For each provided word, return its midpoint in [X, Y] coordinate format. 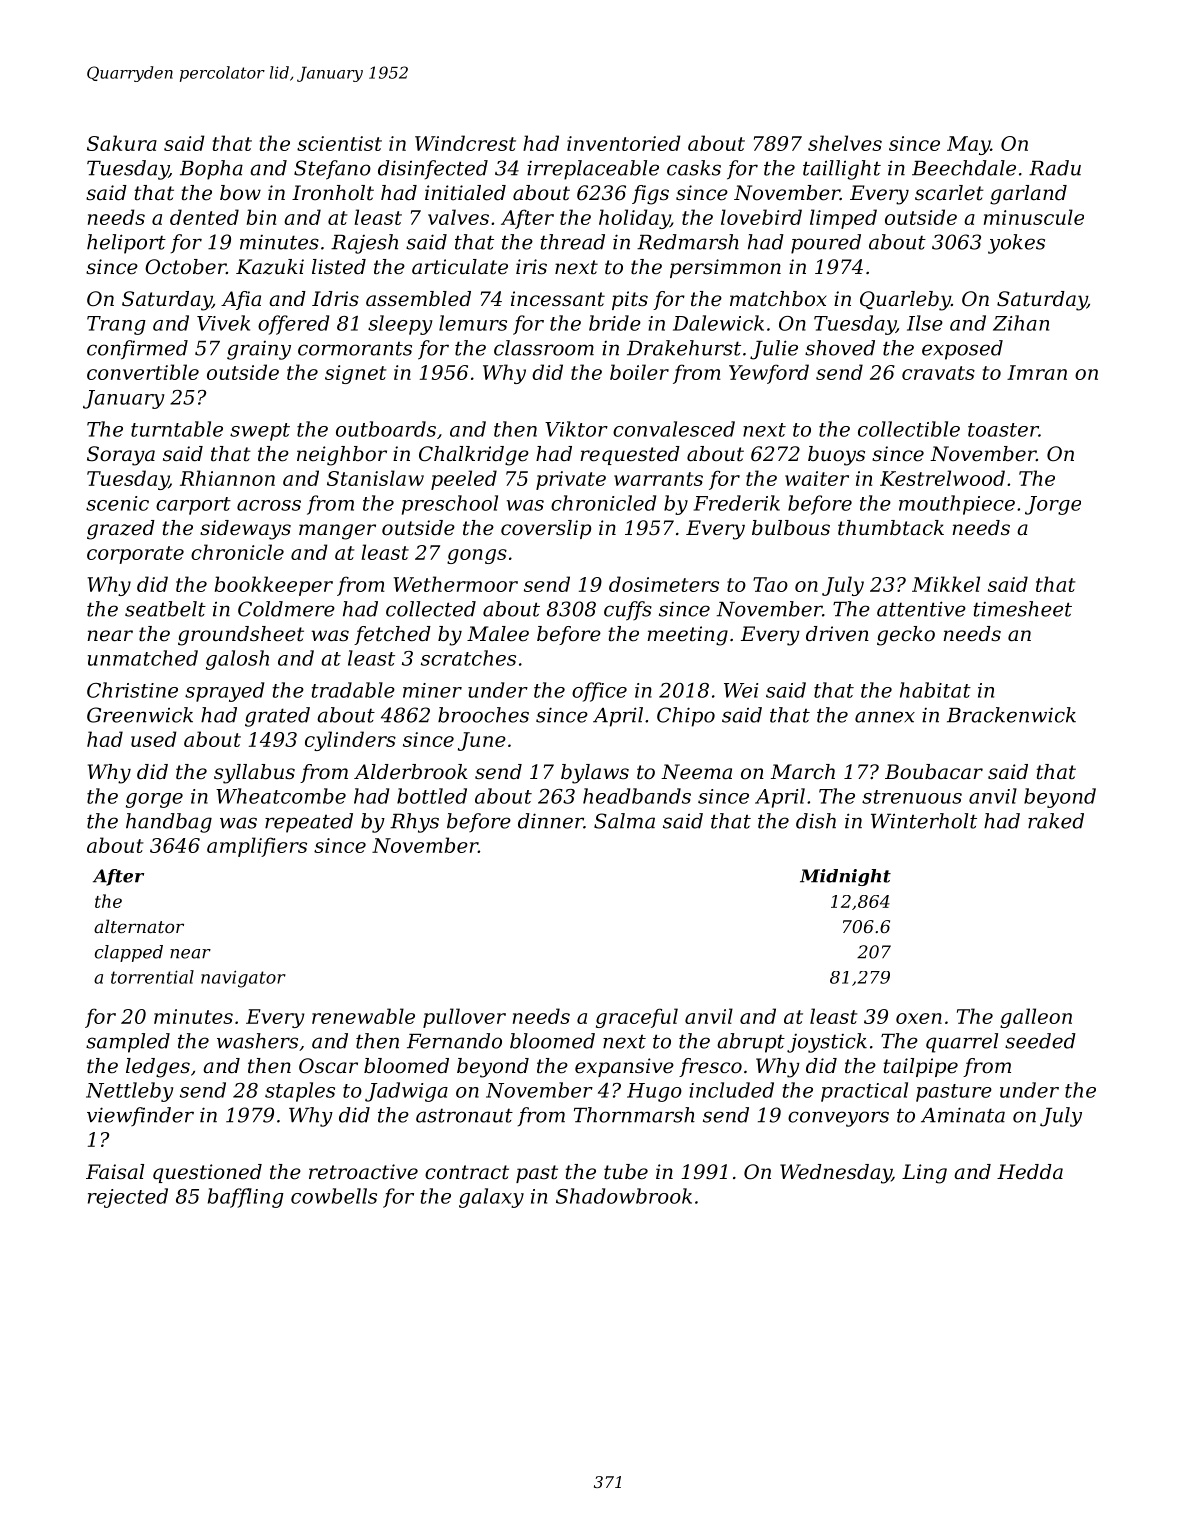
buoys [836, 456]
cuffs [628, 611]
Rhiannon [227, 478]
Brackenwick [1011, 715]
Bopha [211, 170]
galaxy [491, 1198]
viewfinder [140, 1116]
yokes [1016, 244]
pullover [464, 1018]
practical [864, 1092]
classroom [544, 348]
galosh [237, 660]
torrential [152, 977]
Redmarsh [688, 242]
